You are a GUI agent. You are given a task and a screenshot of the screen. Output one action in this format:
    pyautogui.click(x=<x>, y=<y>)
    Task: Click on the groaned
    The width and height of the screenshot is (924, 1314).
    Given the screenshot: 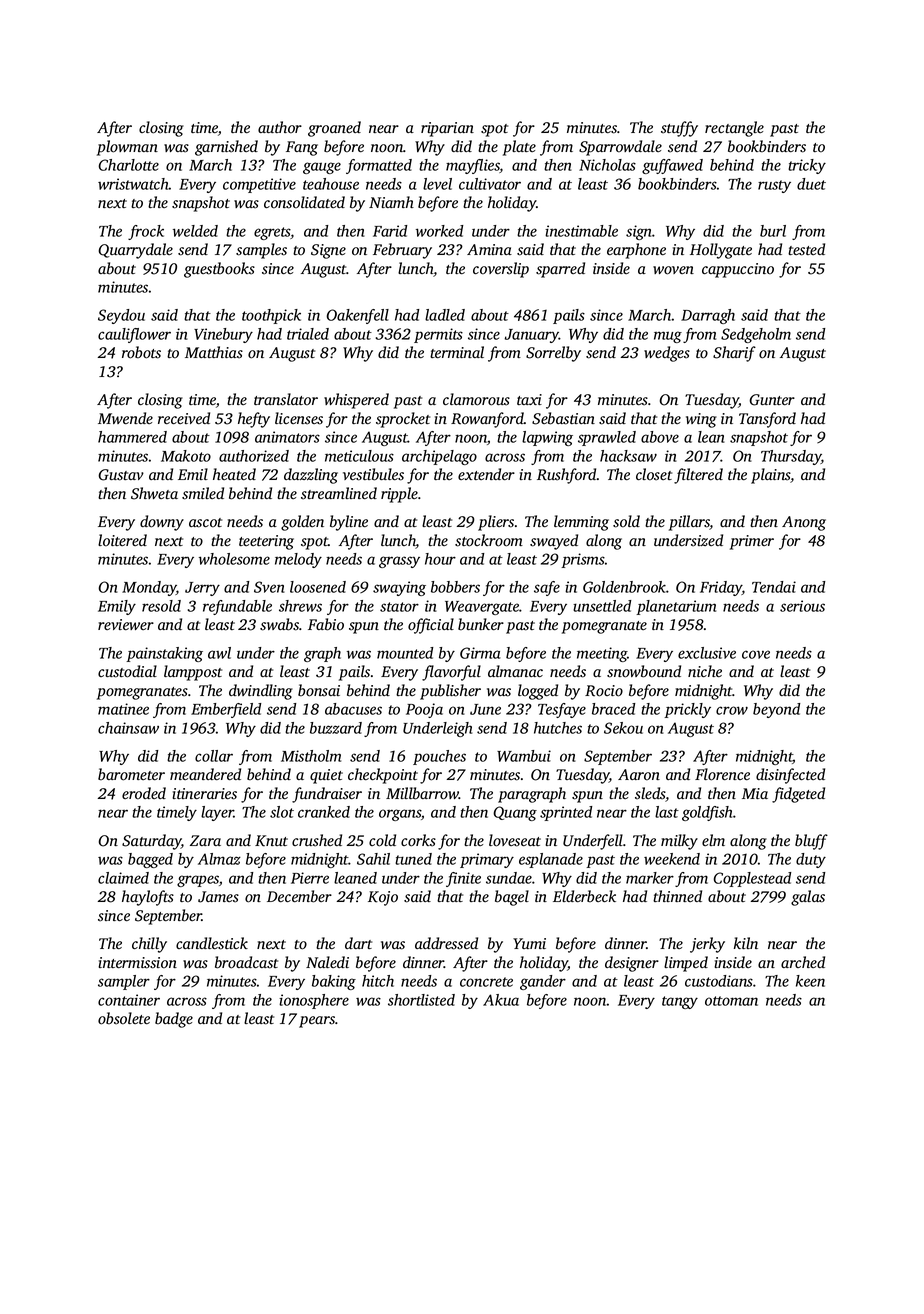 What is the action you would take?
    pyautogui.click(x=334, y=129)
